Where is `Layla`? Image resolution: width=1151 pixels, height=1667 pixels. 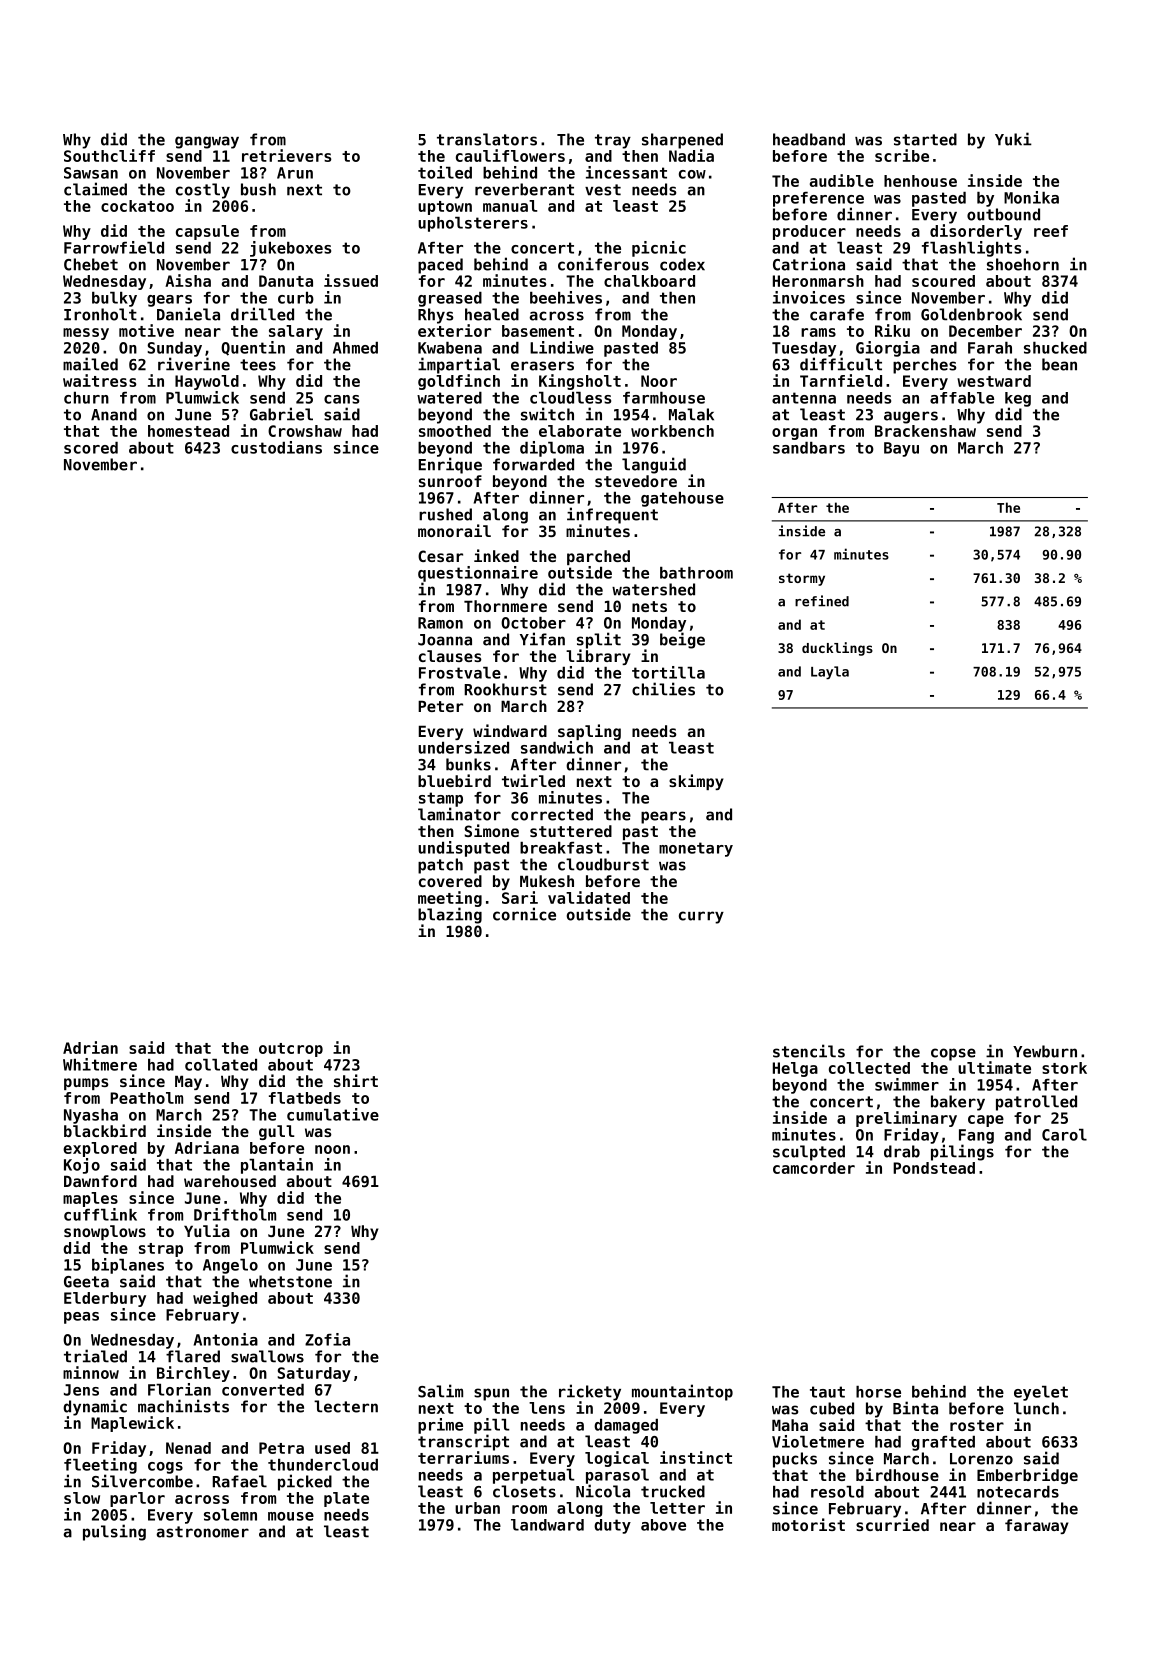 Layla is located at coordinates (830, 673).
